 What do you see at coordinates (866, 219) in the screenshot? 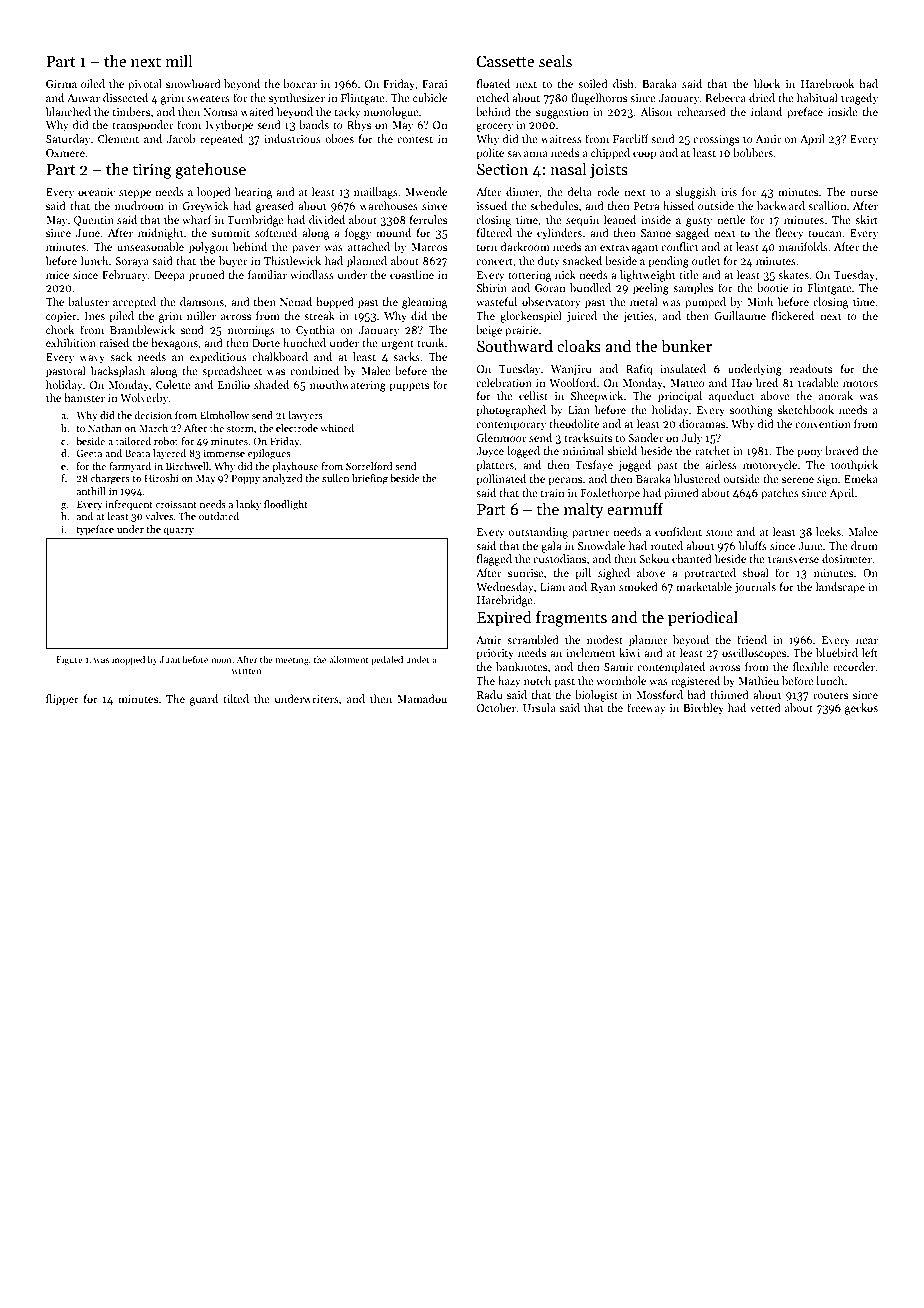
I see `skirt` at bounding box center [866, 219].
